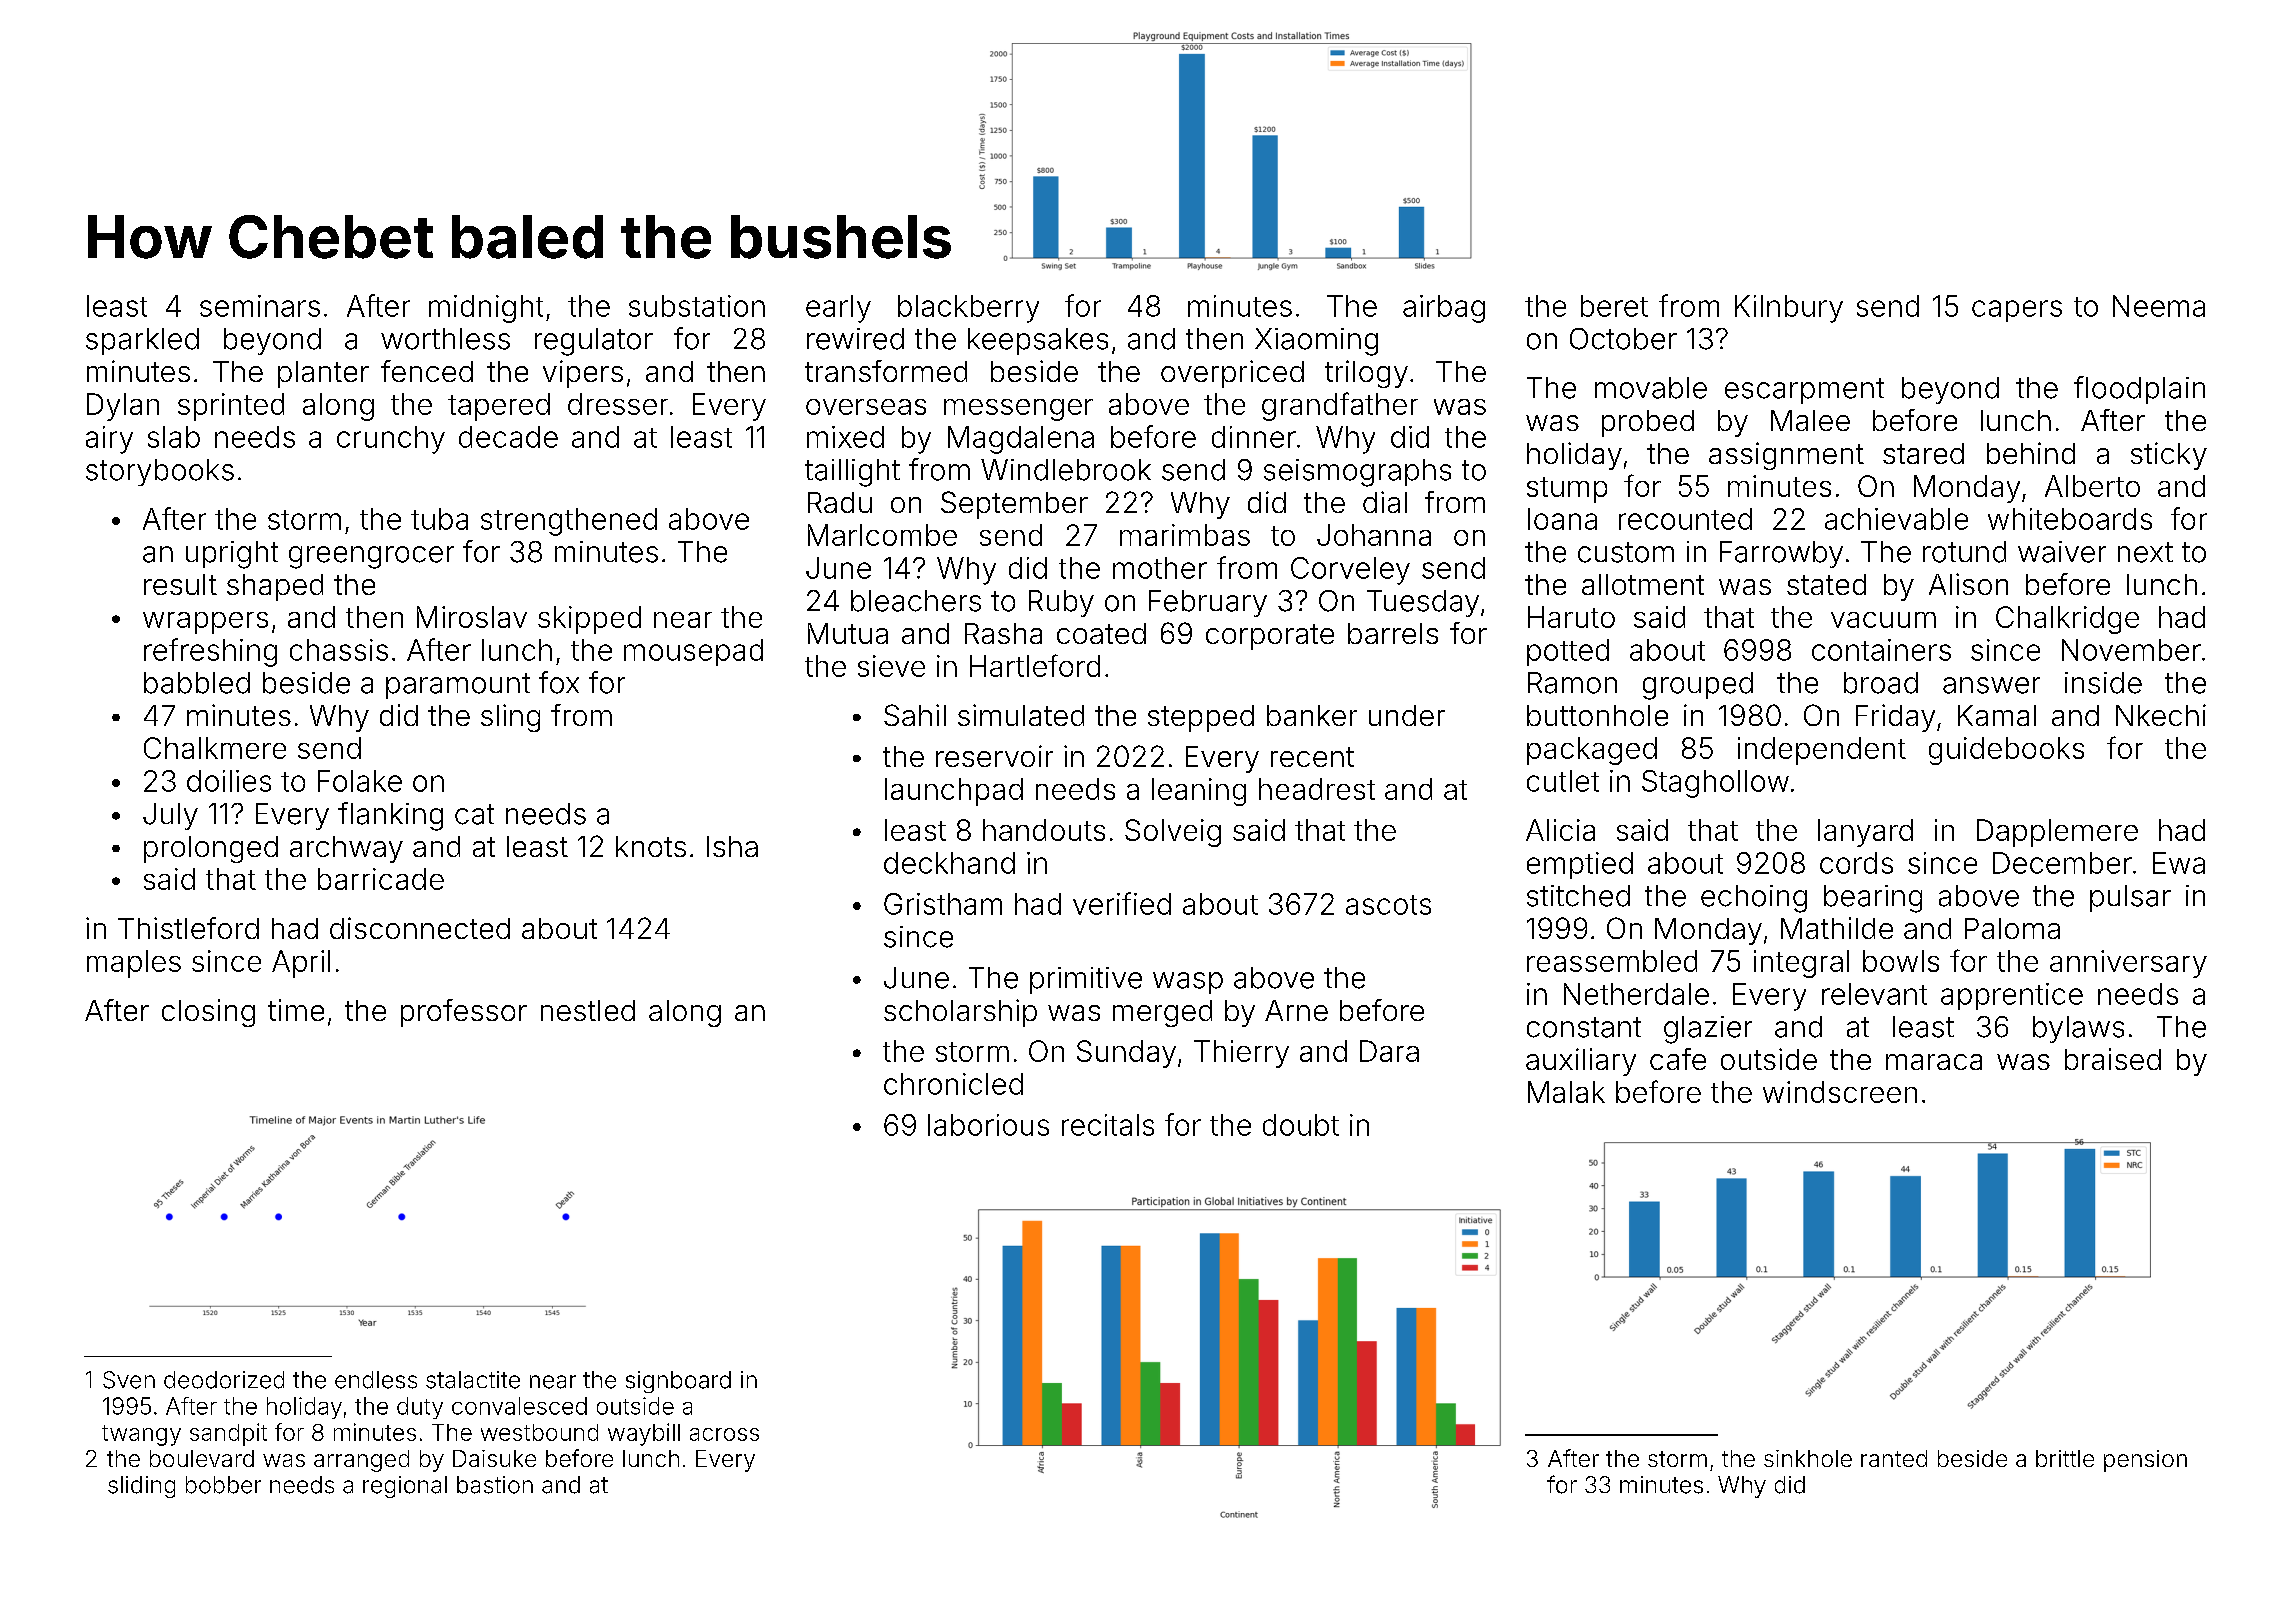 Image resolution: width=2292 pixels, height=1620 pixels. What do you see at coordinates (1822, 751) in the screenshot?
I see `independent` at bounding box center [1822, 751].
